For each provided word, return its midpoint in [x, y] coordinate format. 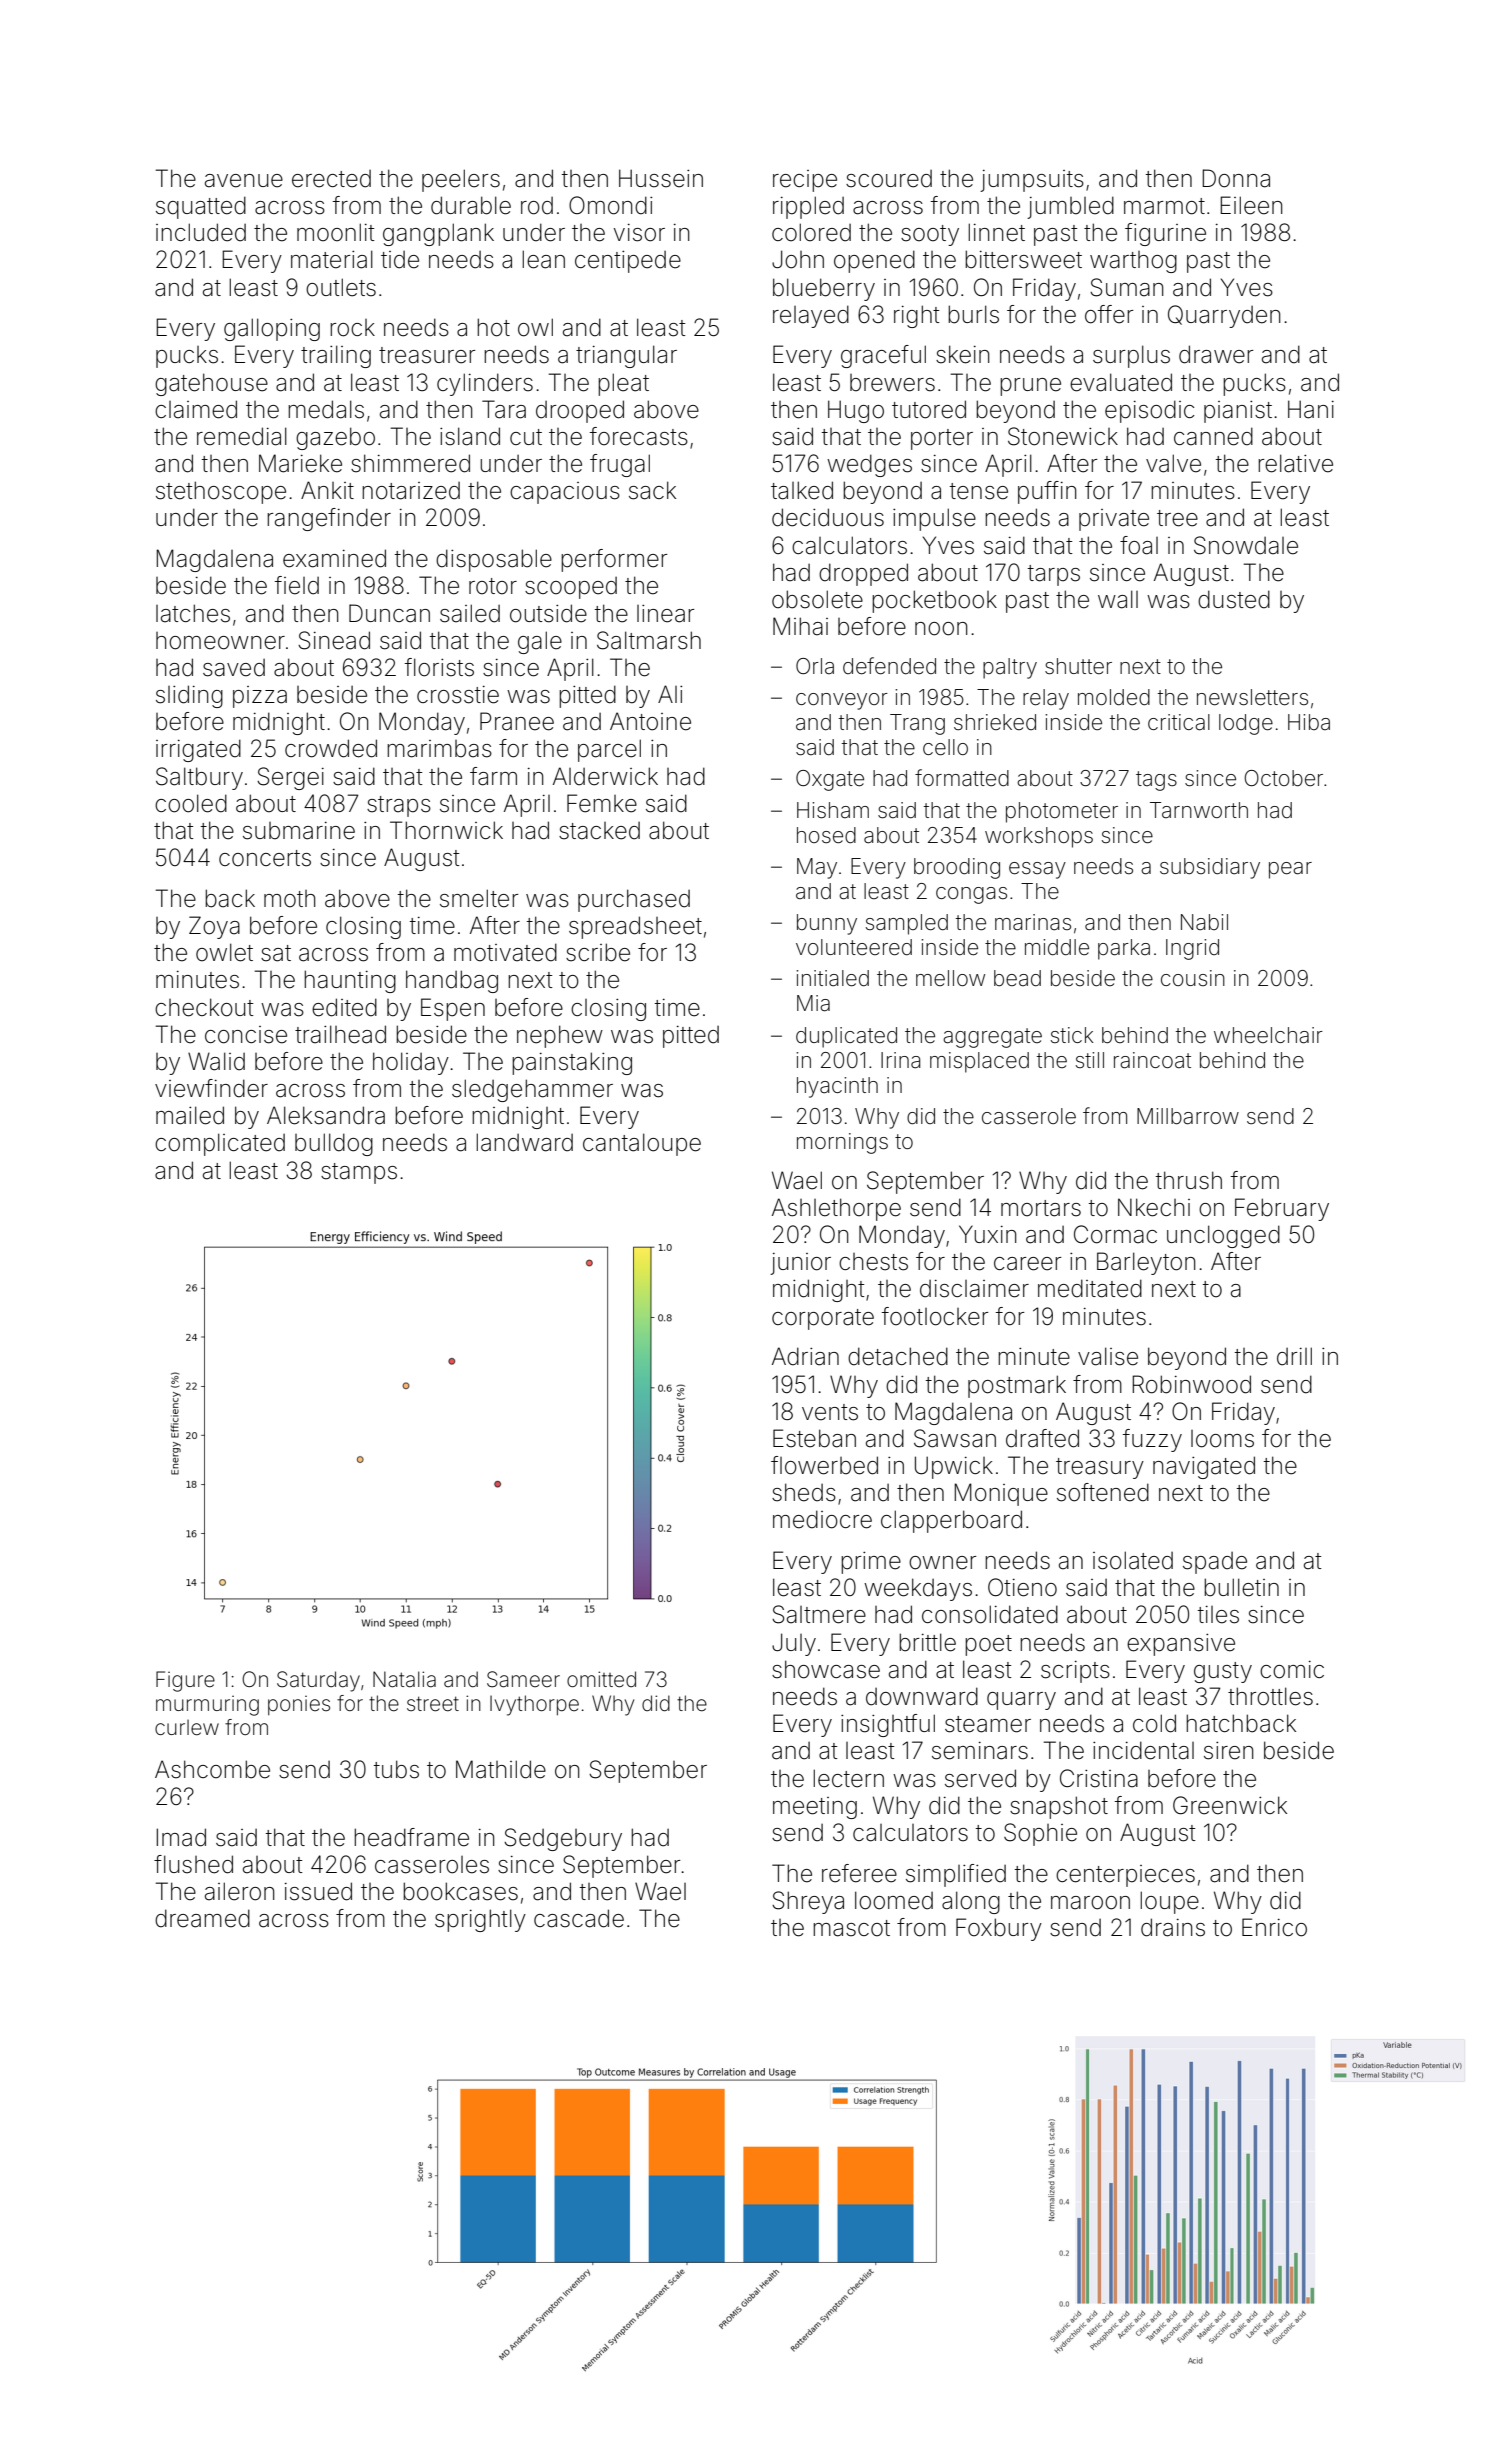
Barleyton [1146, 1263]
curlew [187, 1728]
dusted [1234, 599]
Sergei [290, 778]
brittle [927, 1642]
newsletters [1252, 697]
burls [973, 314]
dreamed [202, 1918]
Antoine [650, 721]
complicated [220, 1144]
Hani [1311, 409]
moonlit [336, 232]
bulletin [1241, 1587]
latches [193, 613]
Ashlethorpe [836, 1209]
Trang [917, 724]
